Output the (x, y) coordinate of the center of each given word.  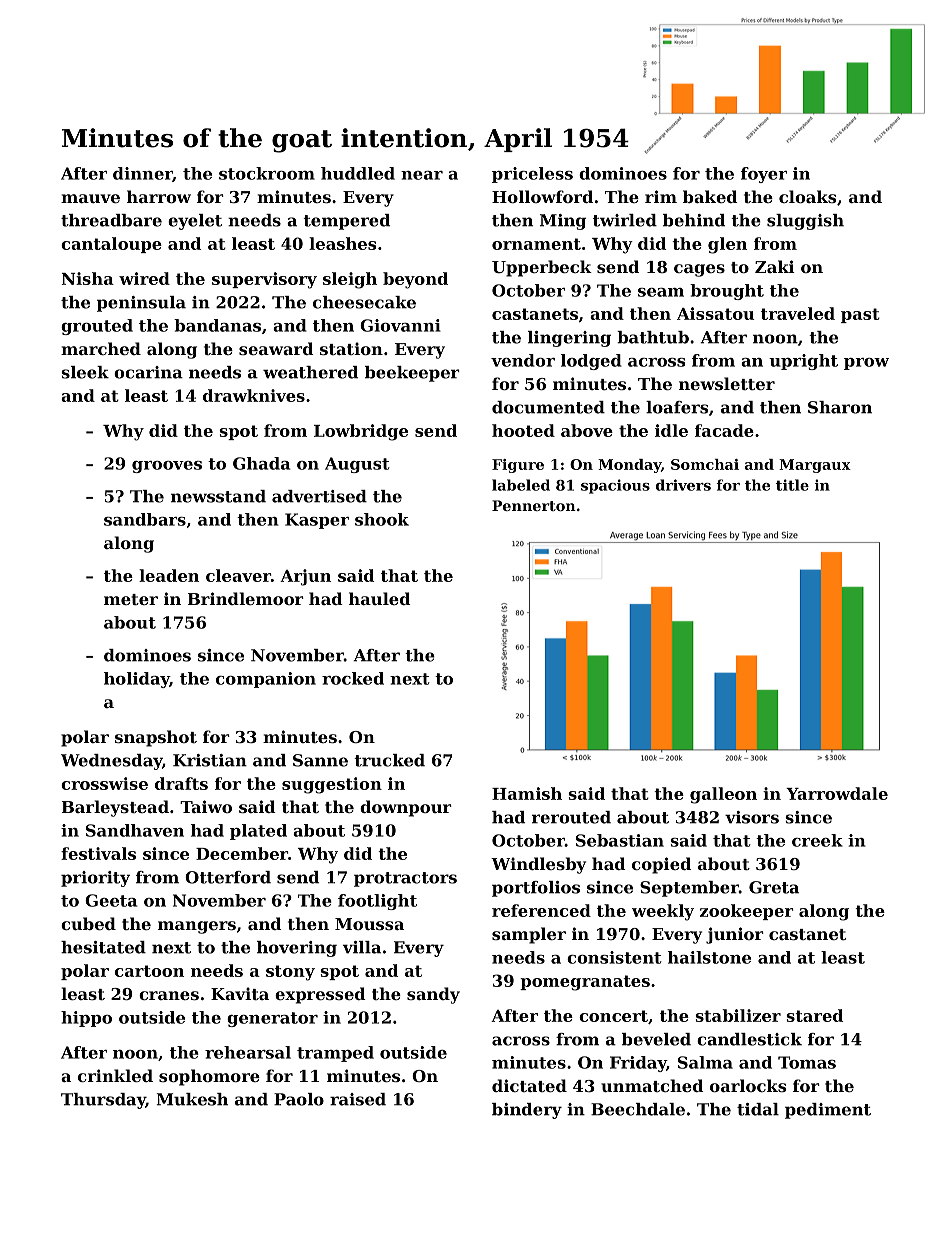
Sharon (840, 407)
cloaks (808, 196)
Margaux (815, 466)
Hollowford (542, 196)
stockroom (267, 173)
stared (814, 1015)
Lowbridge (361, 432)
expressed (320, 995)
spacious (615, 486)
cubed (88, 923)
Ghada (261, 463)
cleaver (238, 575)
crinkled (115, 1075)
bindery (527, 1111)
